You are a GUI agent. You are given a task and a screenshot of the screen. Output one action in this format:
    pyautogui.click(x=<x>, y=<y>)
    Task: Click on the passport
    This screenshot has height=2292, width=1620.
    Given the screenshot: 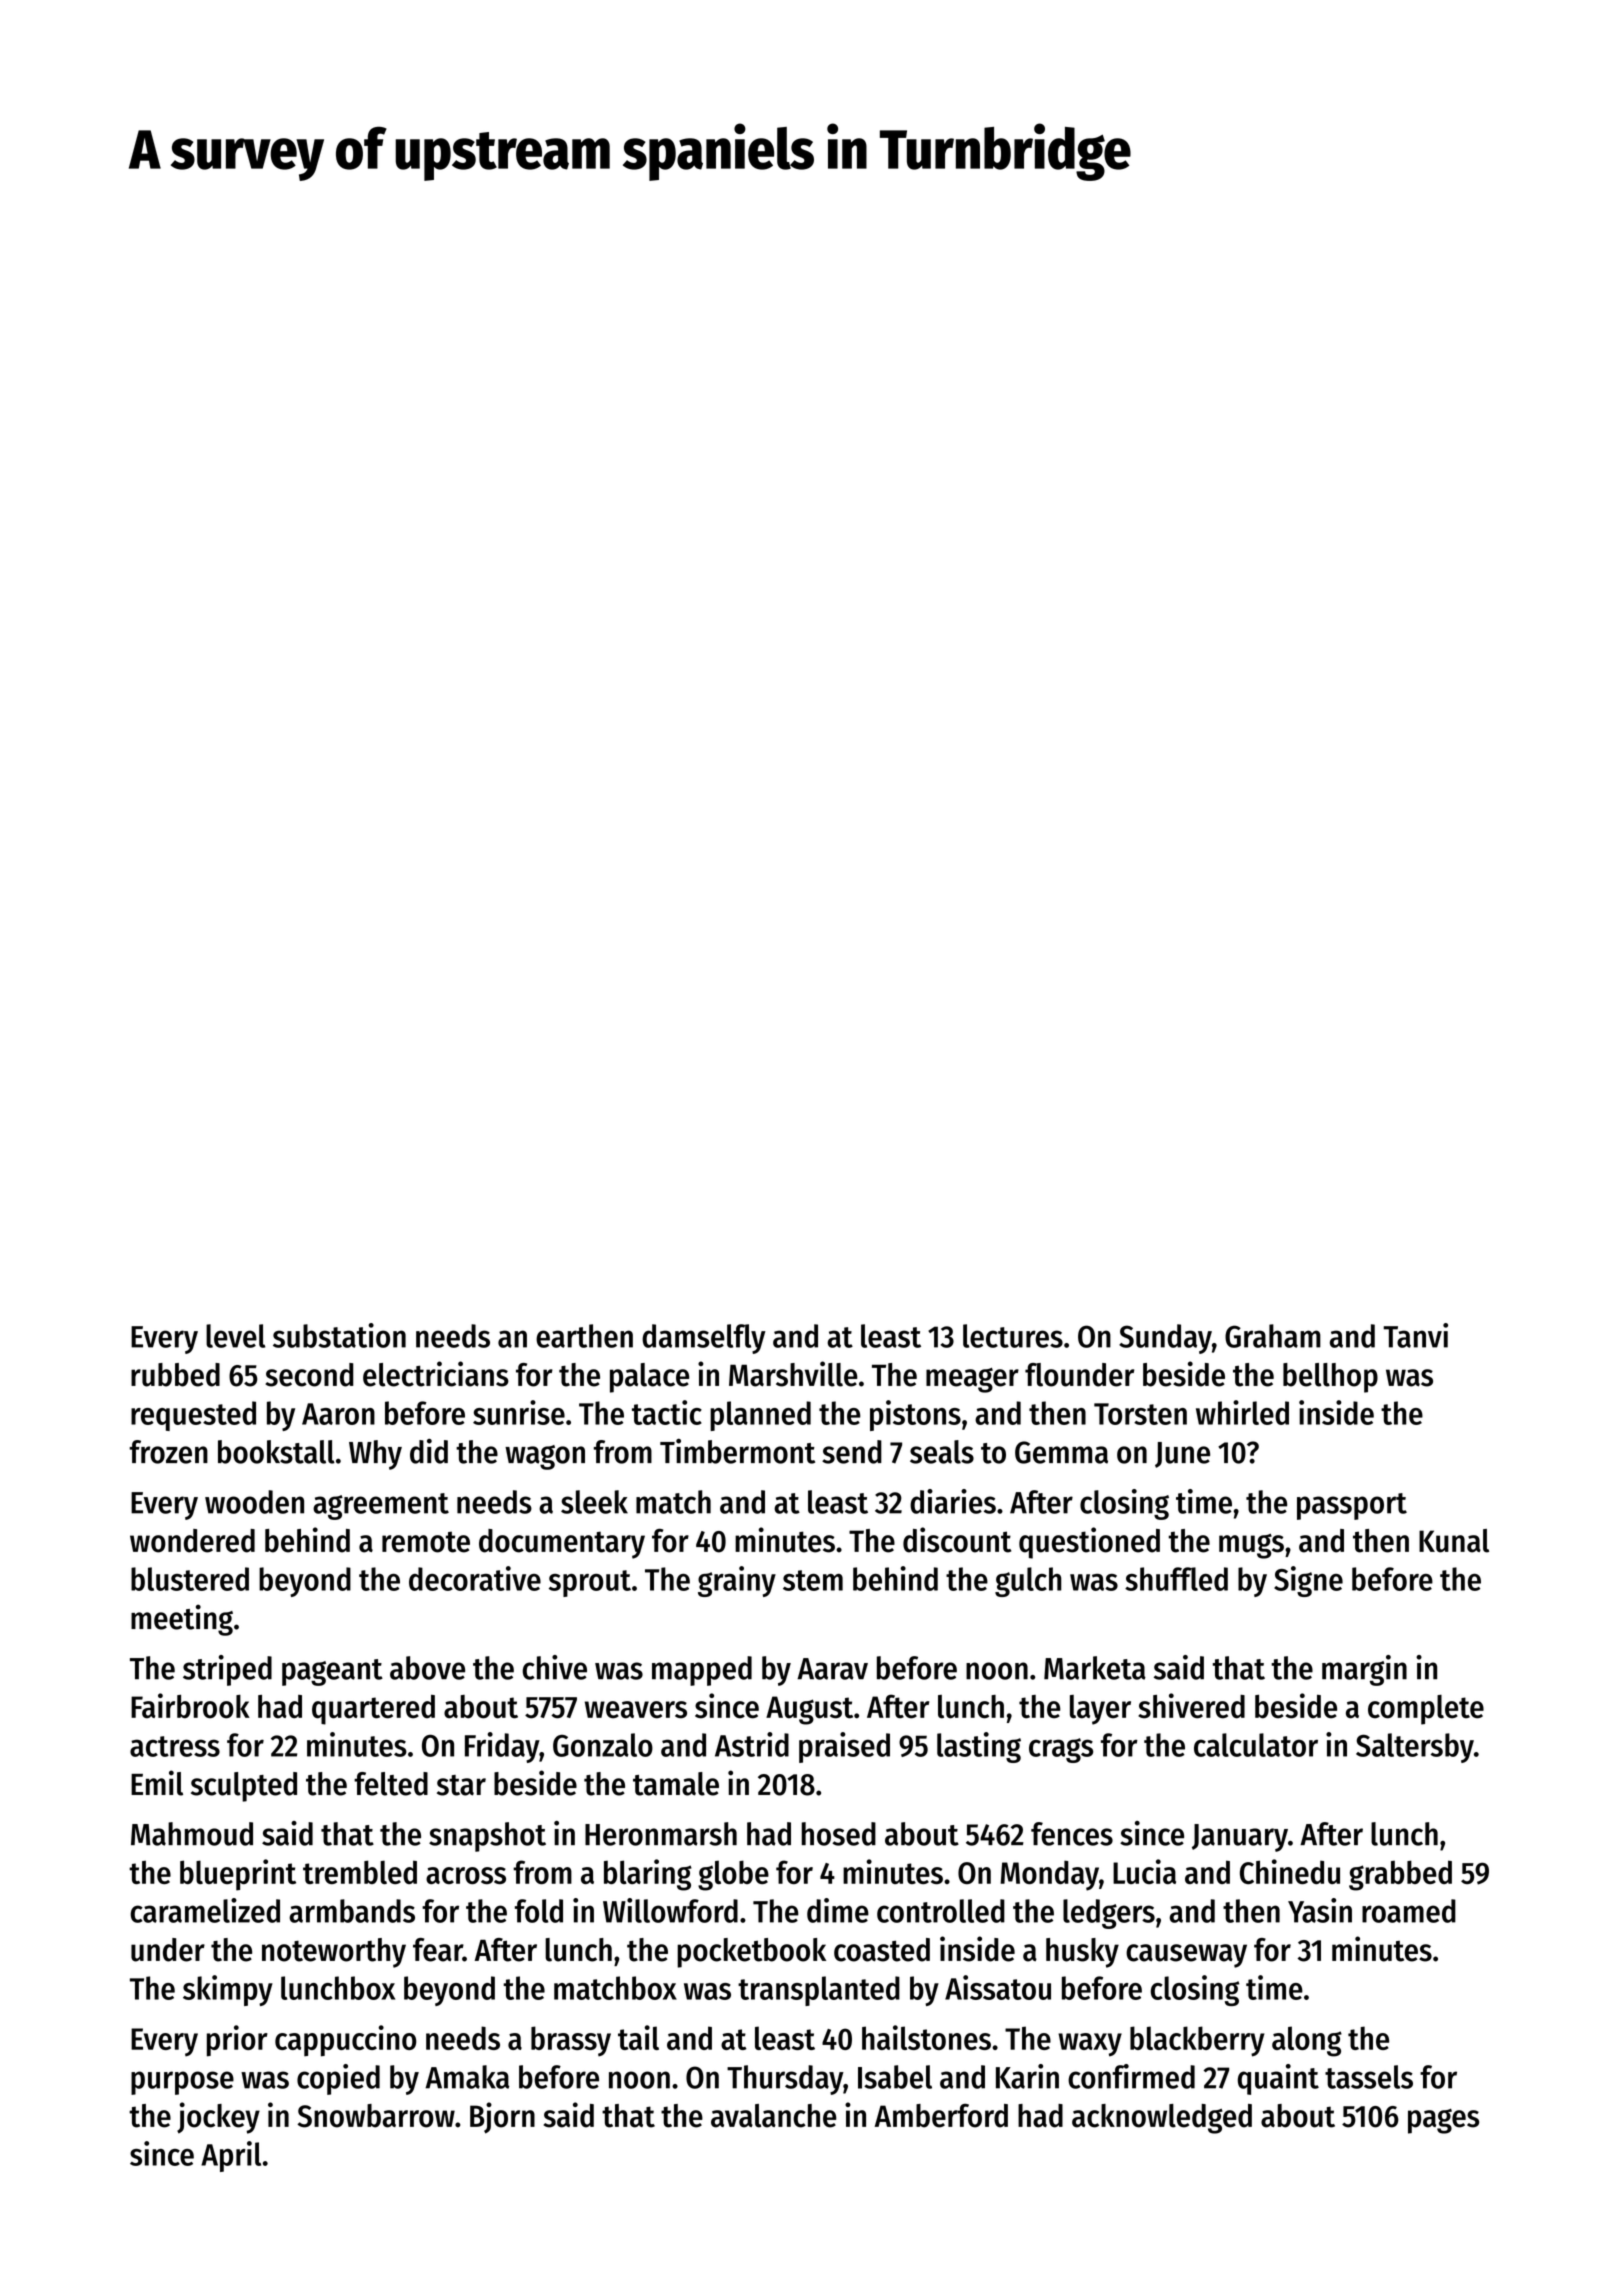 What is the action you would take?
    pyautogui.click(x=1352, y=1506)
